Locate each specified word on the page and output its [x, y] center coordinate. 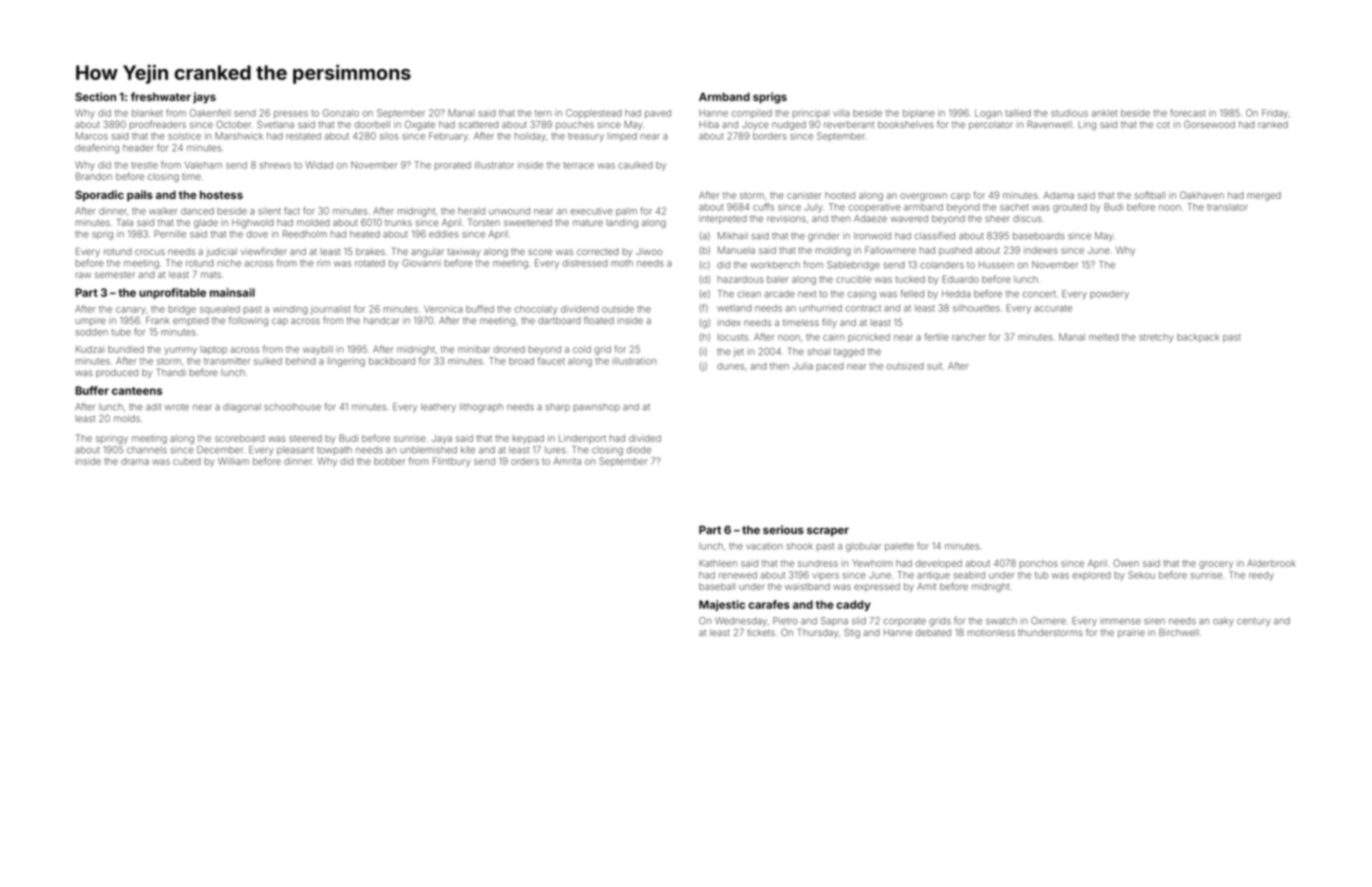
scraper [828, 532]
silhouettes [976, 308]
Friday [1275, 114]
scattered [479, 124]
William [233, 461]
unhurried [821, 308]
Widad [319, 165]
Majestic [722, 605]
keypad [528, 439]
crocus [150, 252]
